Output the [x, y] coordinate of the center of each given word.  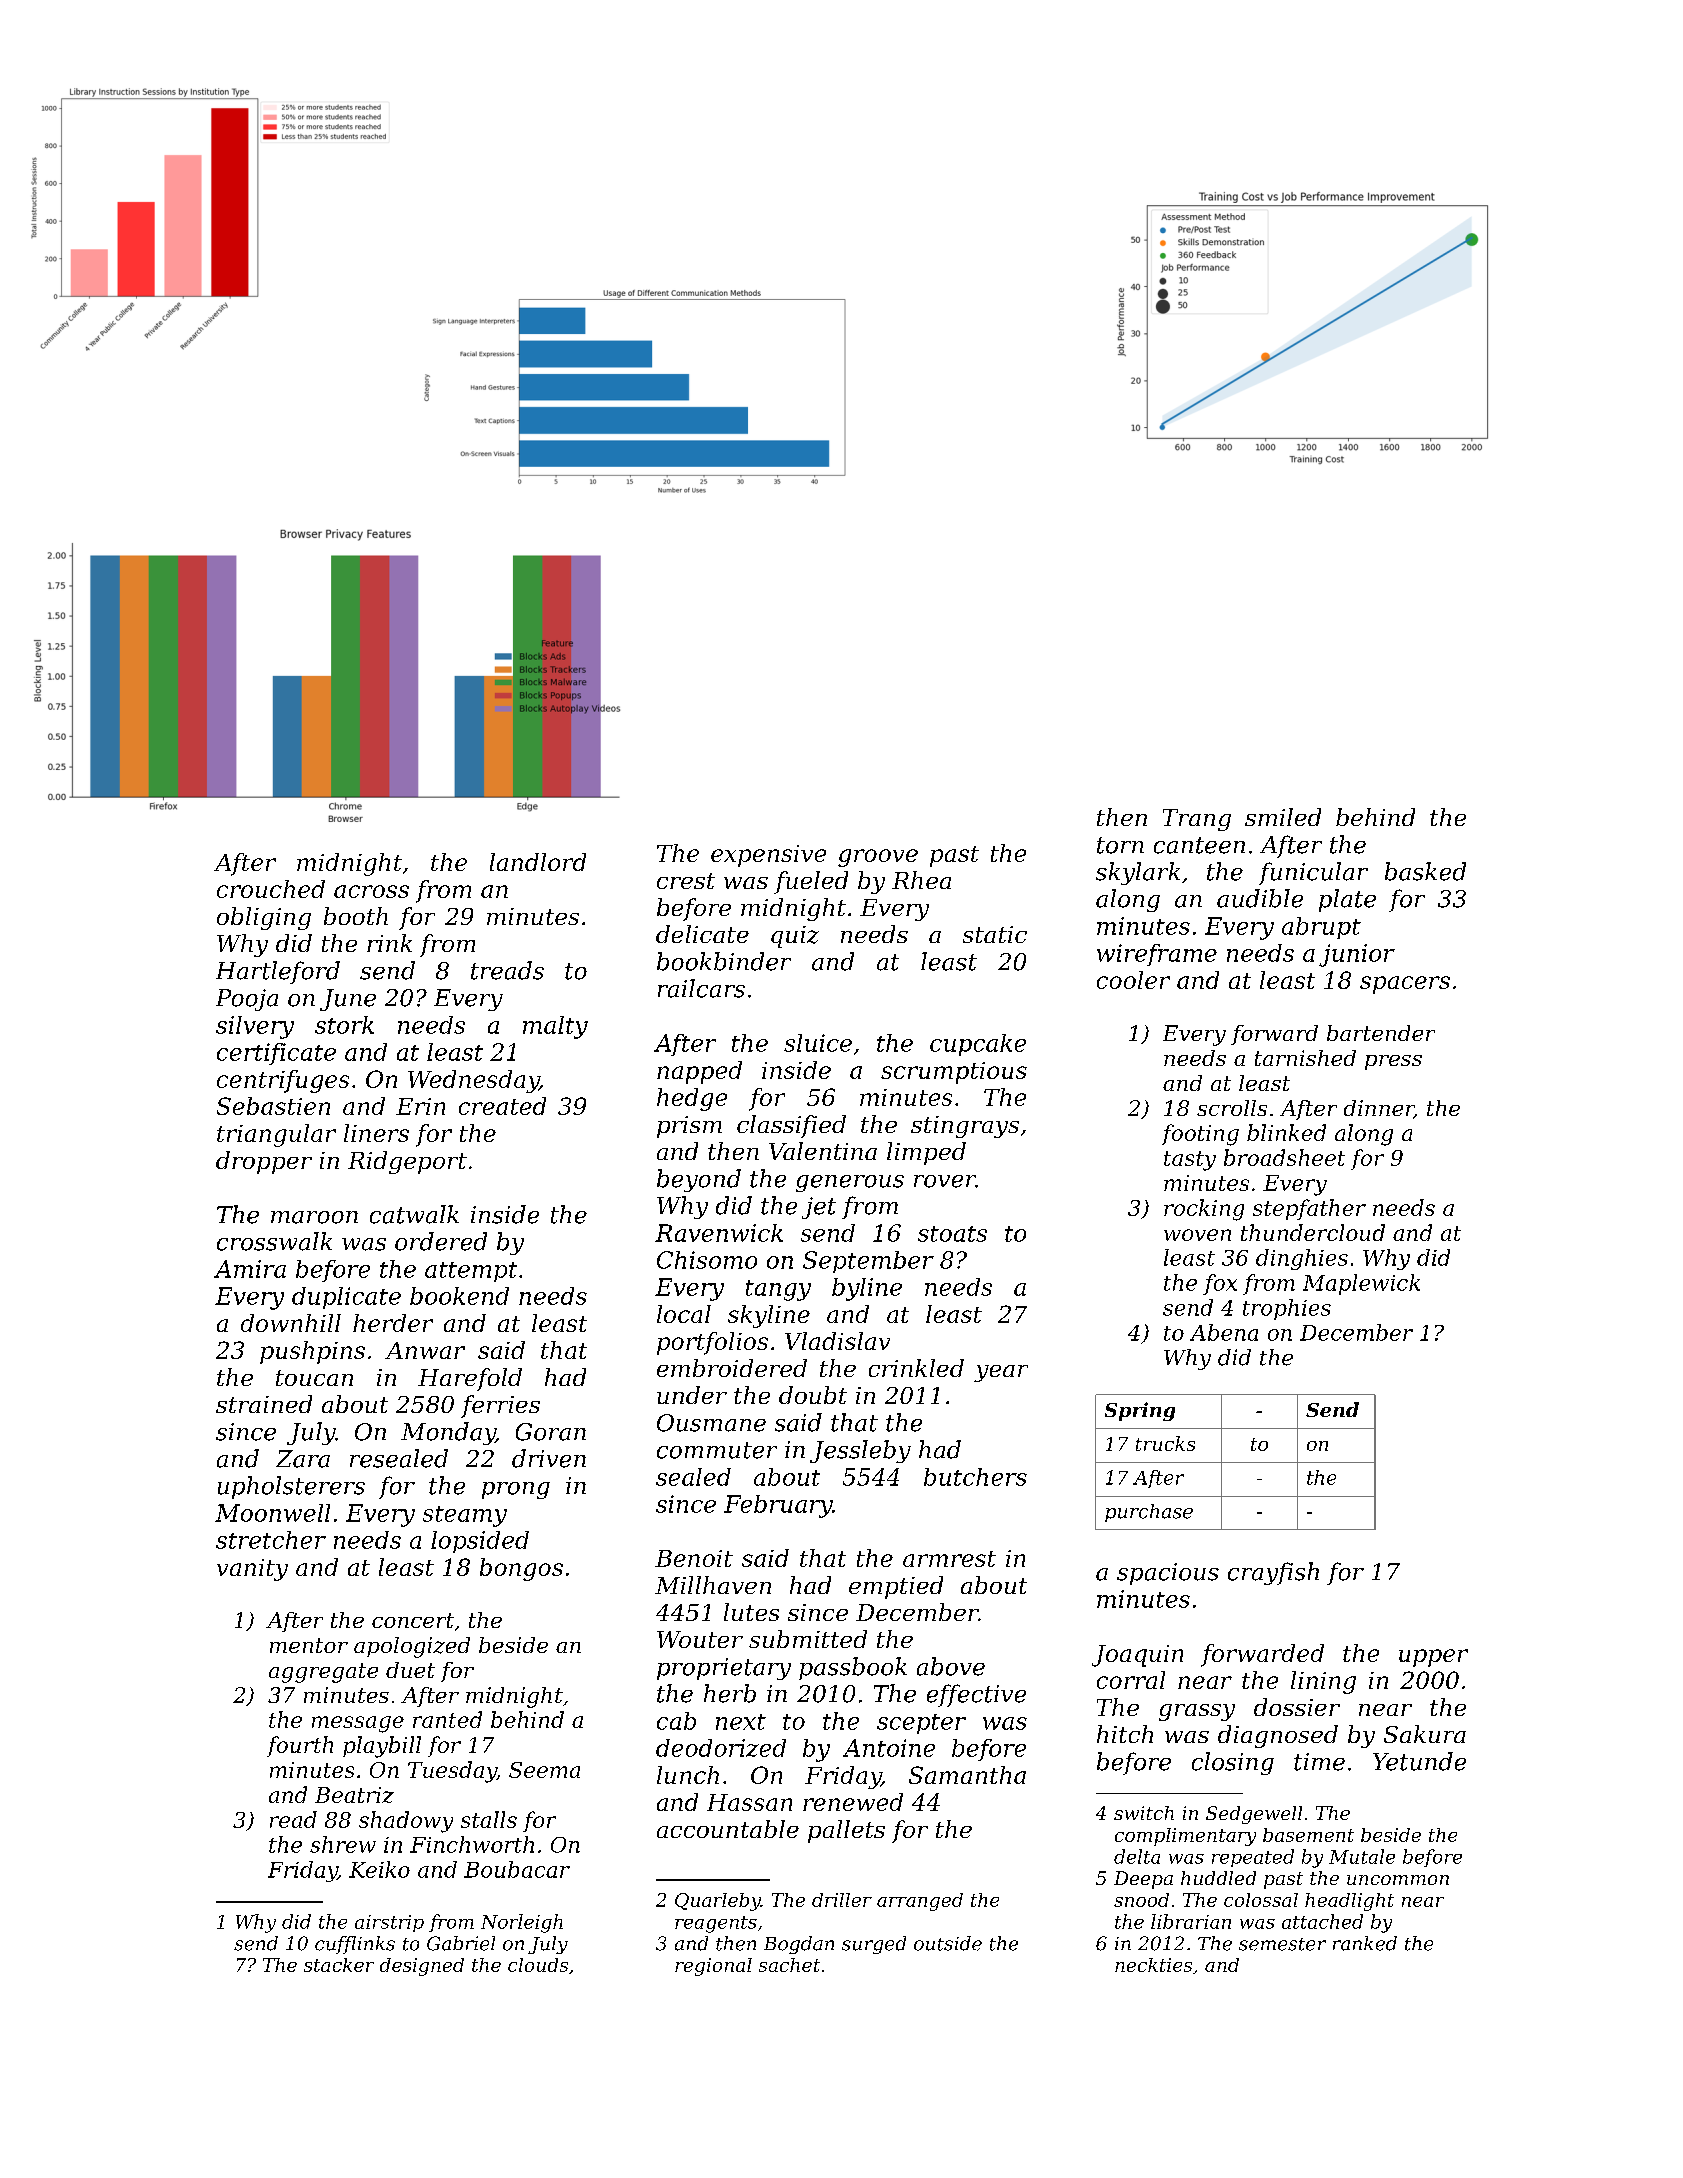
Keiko [379, 1869]
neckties [1153, 1965]
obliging [264, 918]
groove [878, 858]
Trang [1197, 820]
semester [1282, 1944]
